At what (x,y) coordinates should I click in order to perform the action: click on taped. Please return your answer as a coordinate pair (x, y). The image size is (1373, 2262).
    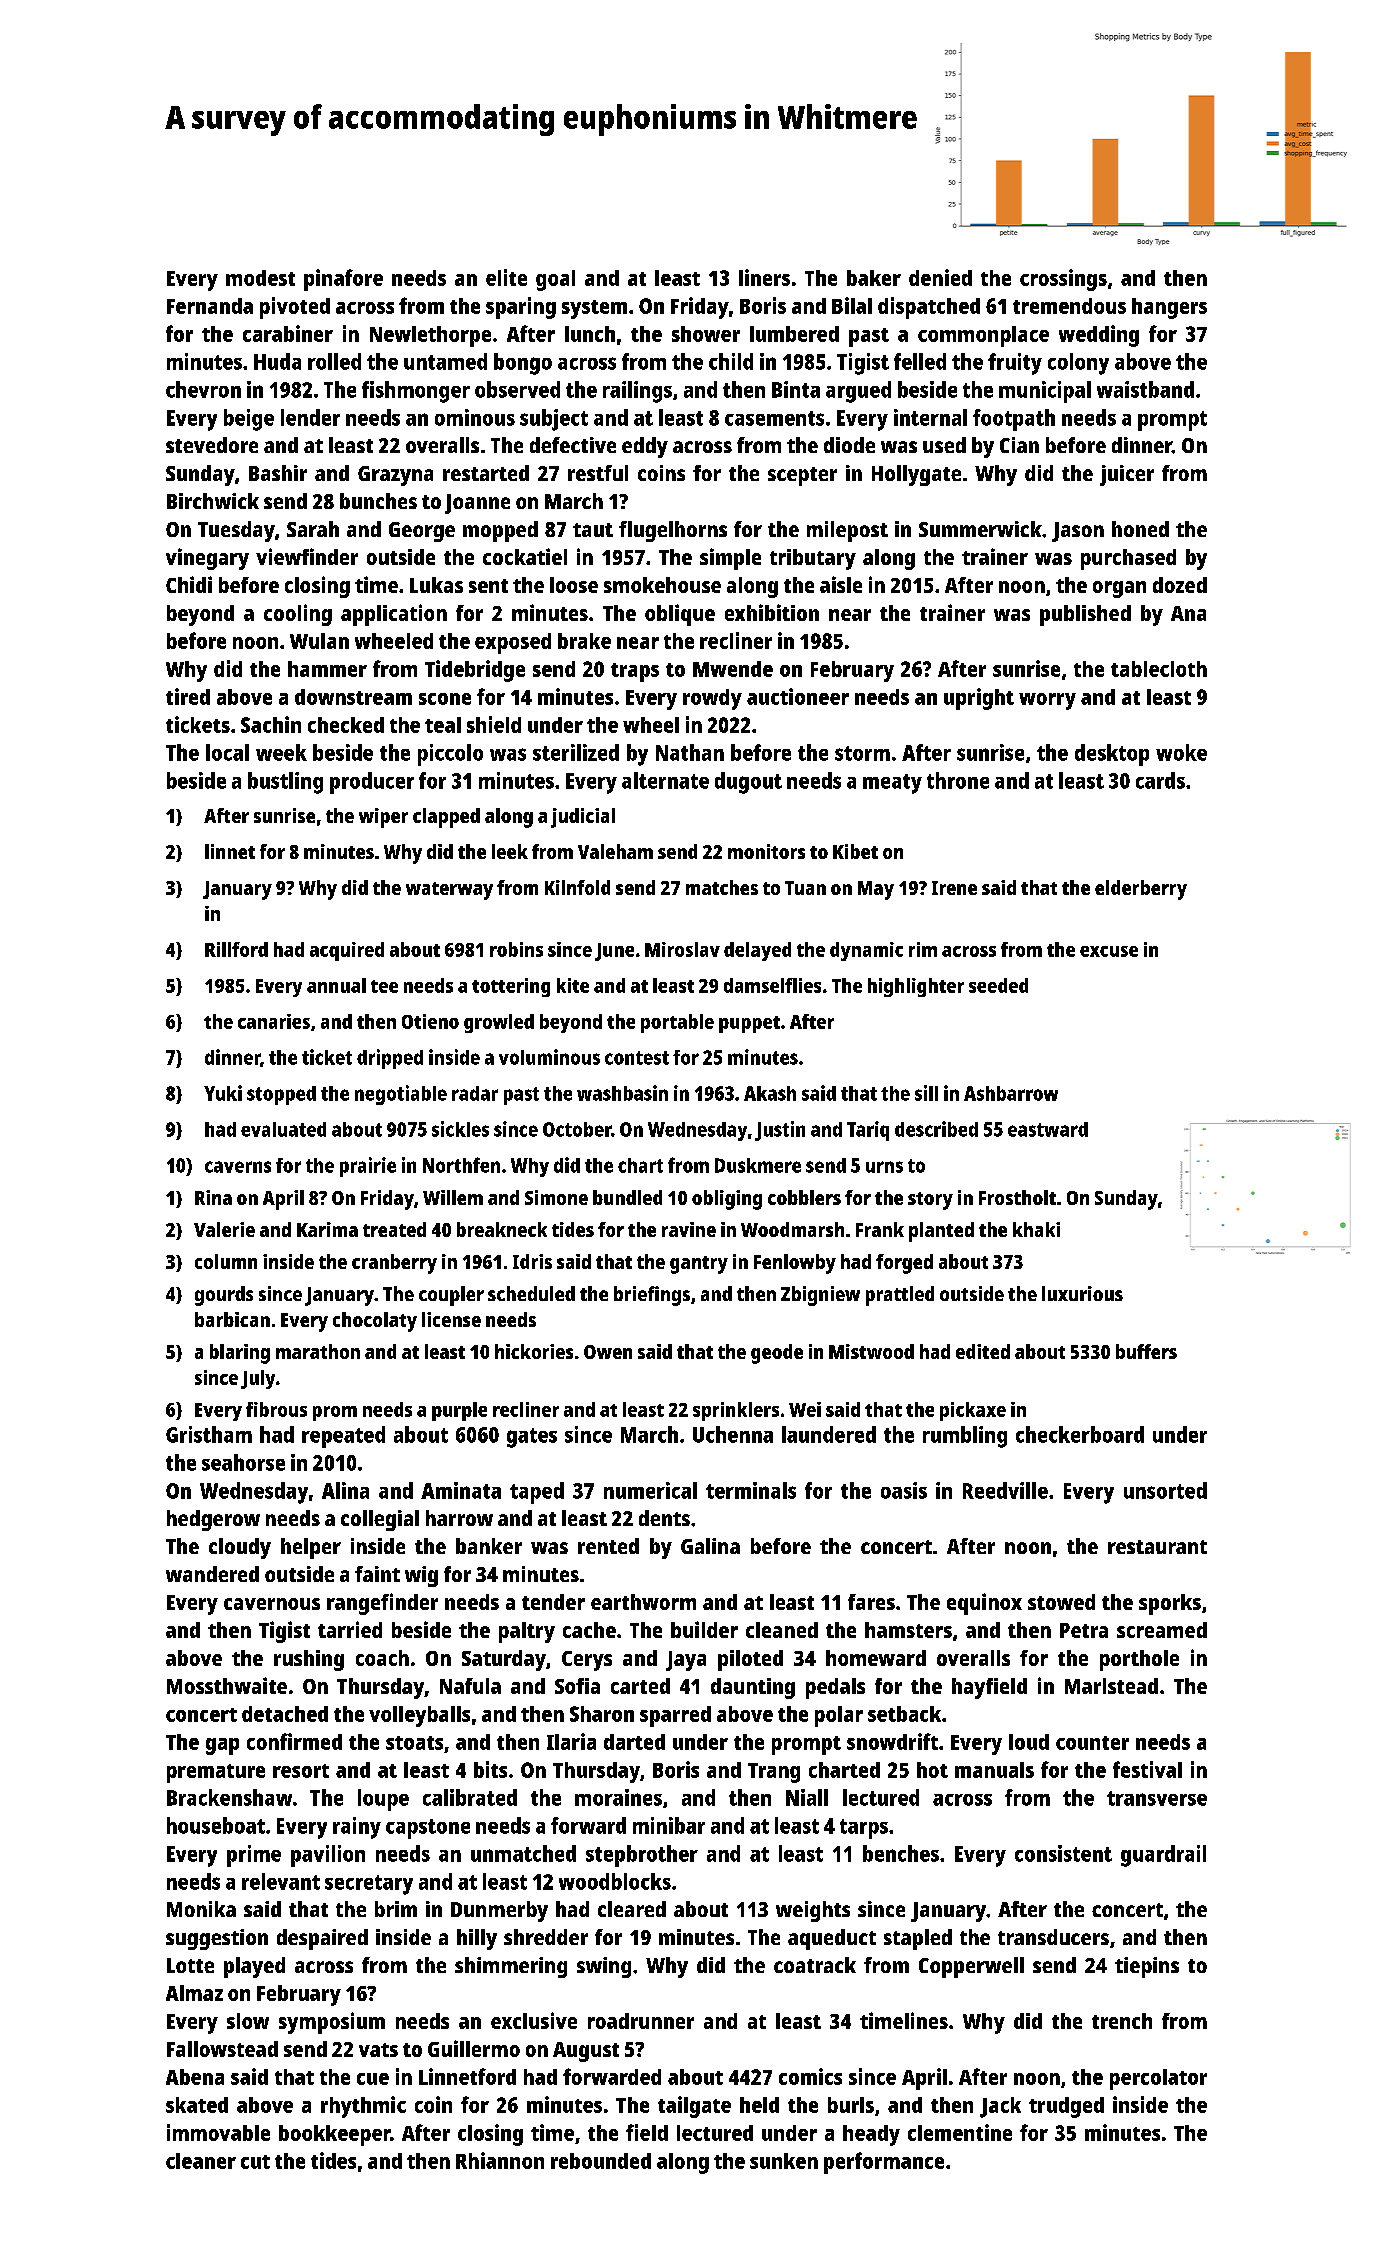
    Looking at the image, I should click on (537, 1493).
